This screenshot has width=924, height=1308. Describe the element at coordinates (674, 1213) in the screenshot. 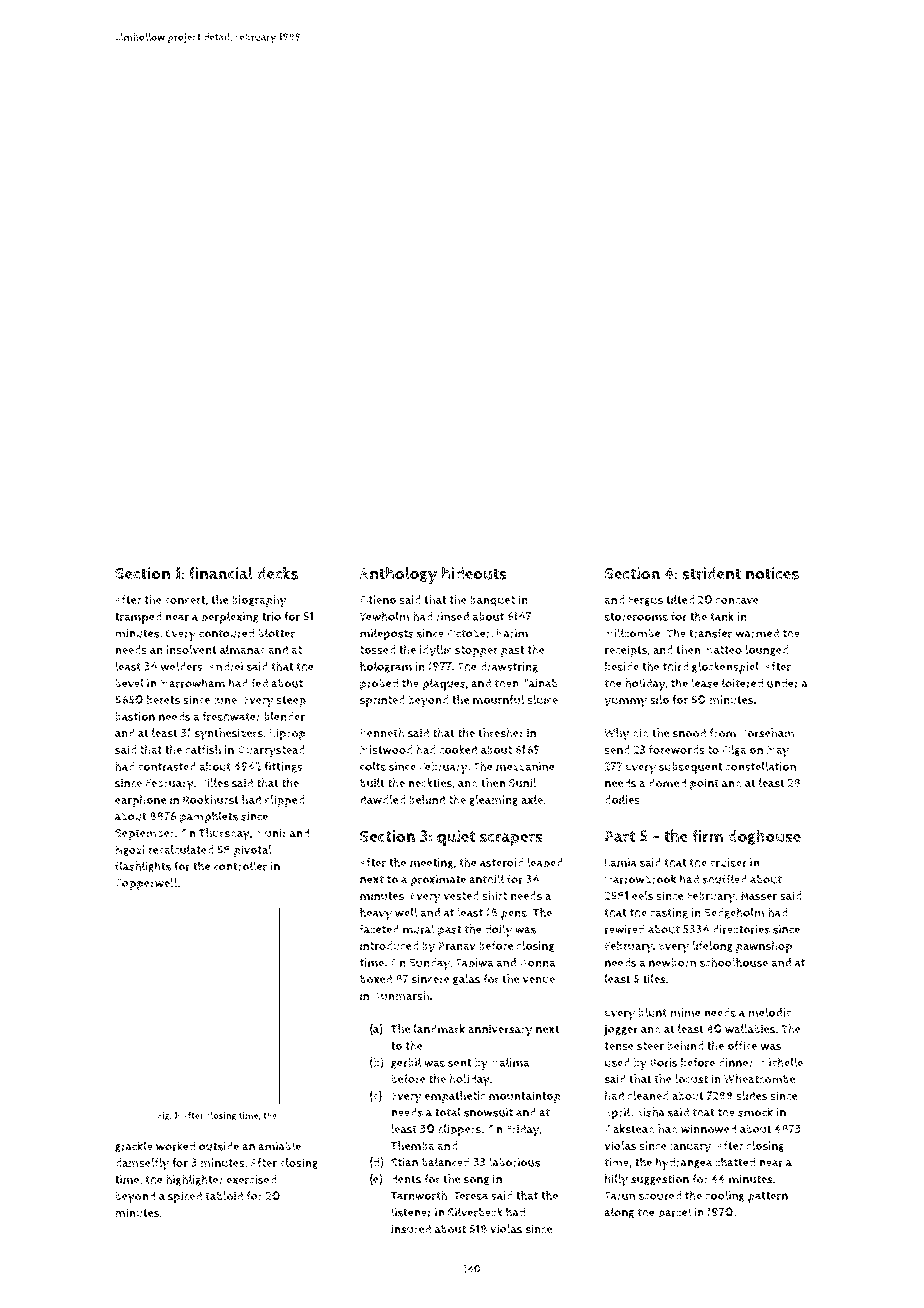

I see `parcel` at that location.
